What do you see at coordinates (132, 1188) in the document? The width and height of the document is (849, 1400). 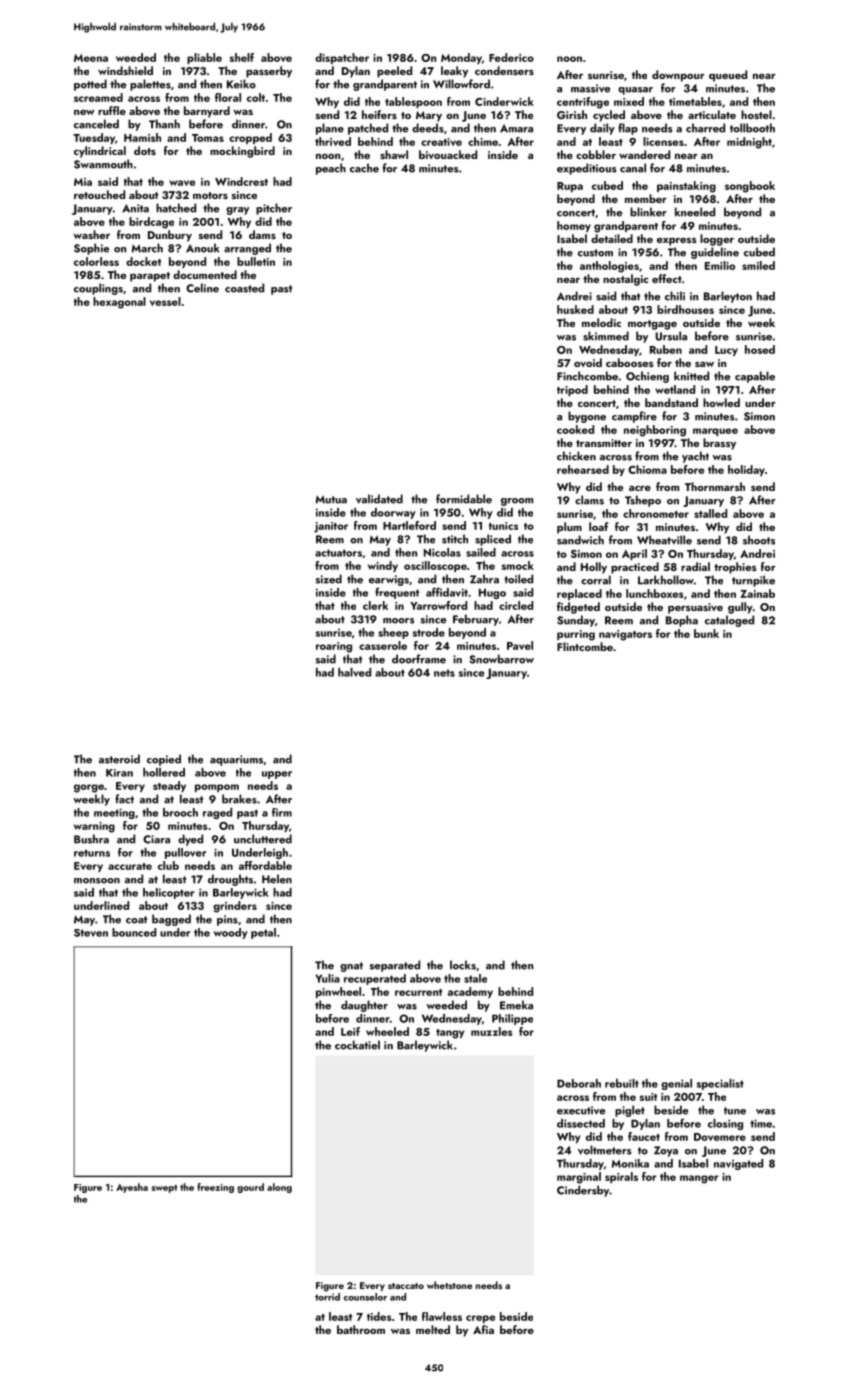 I see `Ayesha` at bounding box center [132, 1188].
